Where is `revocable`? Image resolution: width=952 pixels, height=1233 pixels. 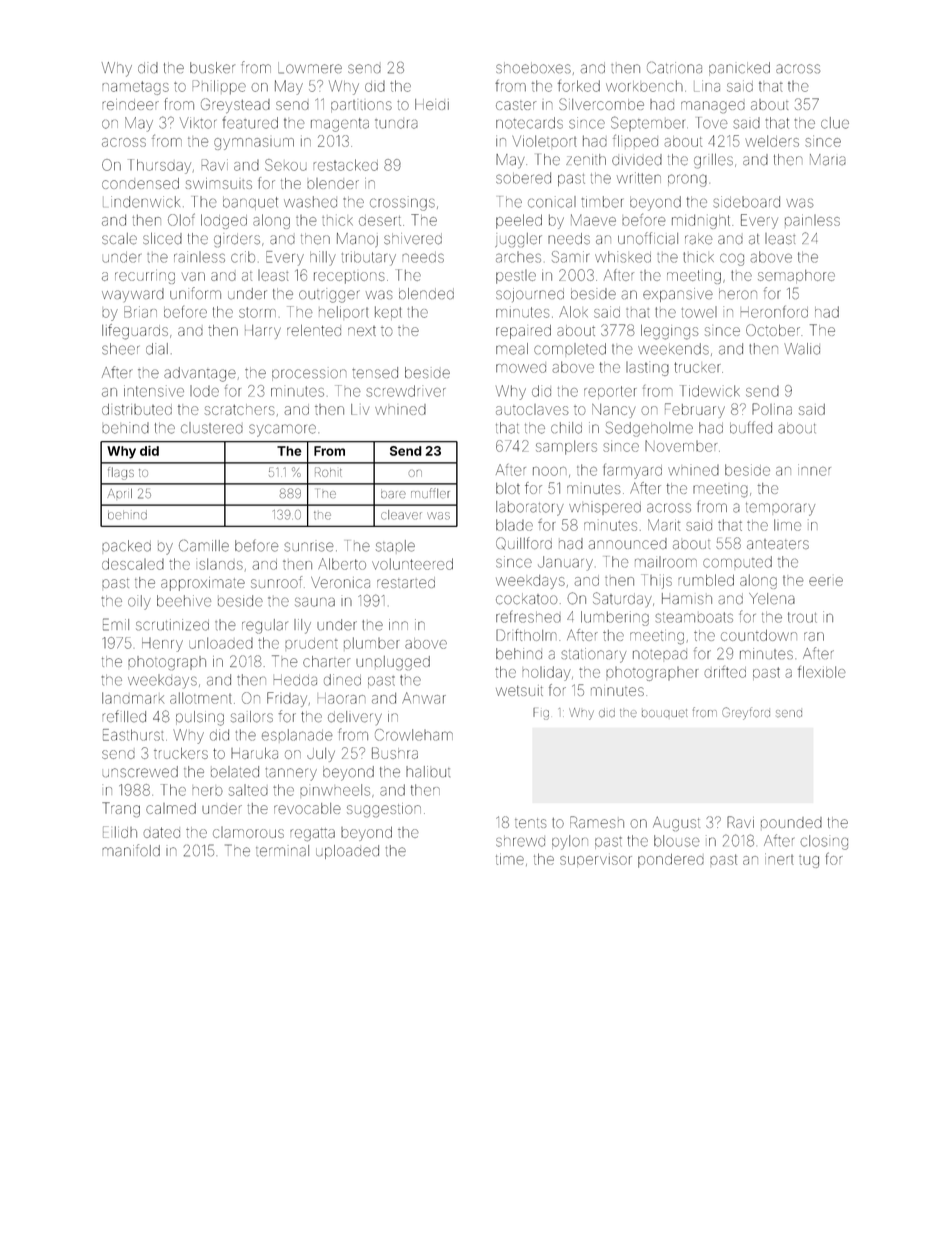
revocable is located at coordinates (307, 808).
